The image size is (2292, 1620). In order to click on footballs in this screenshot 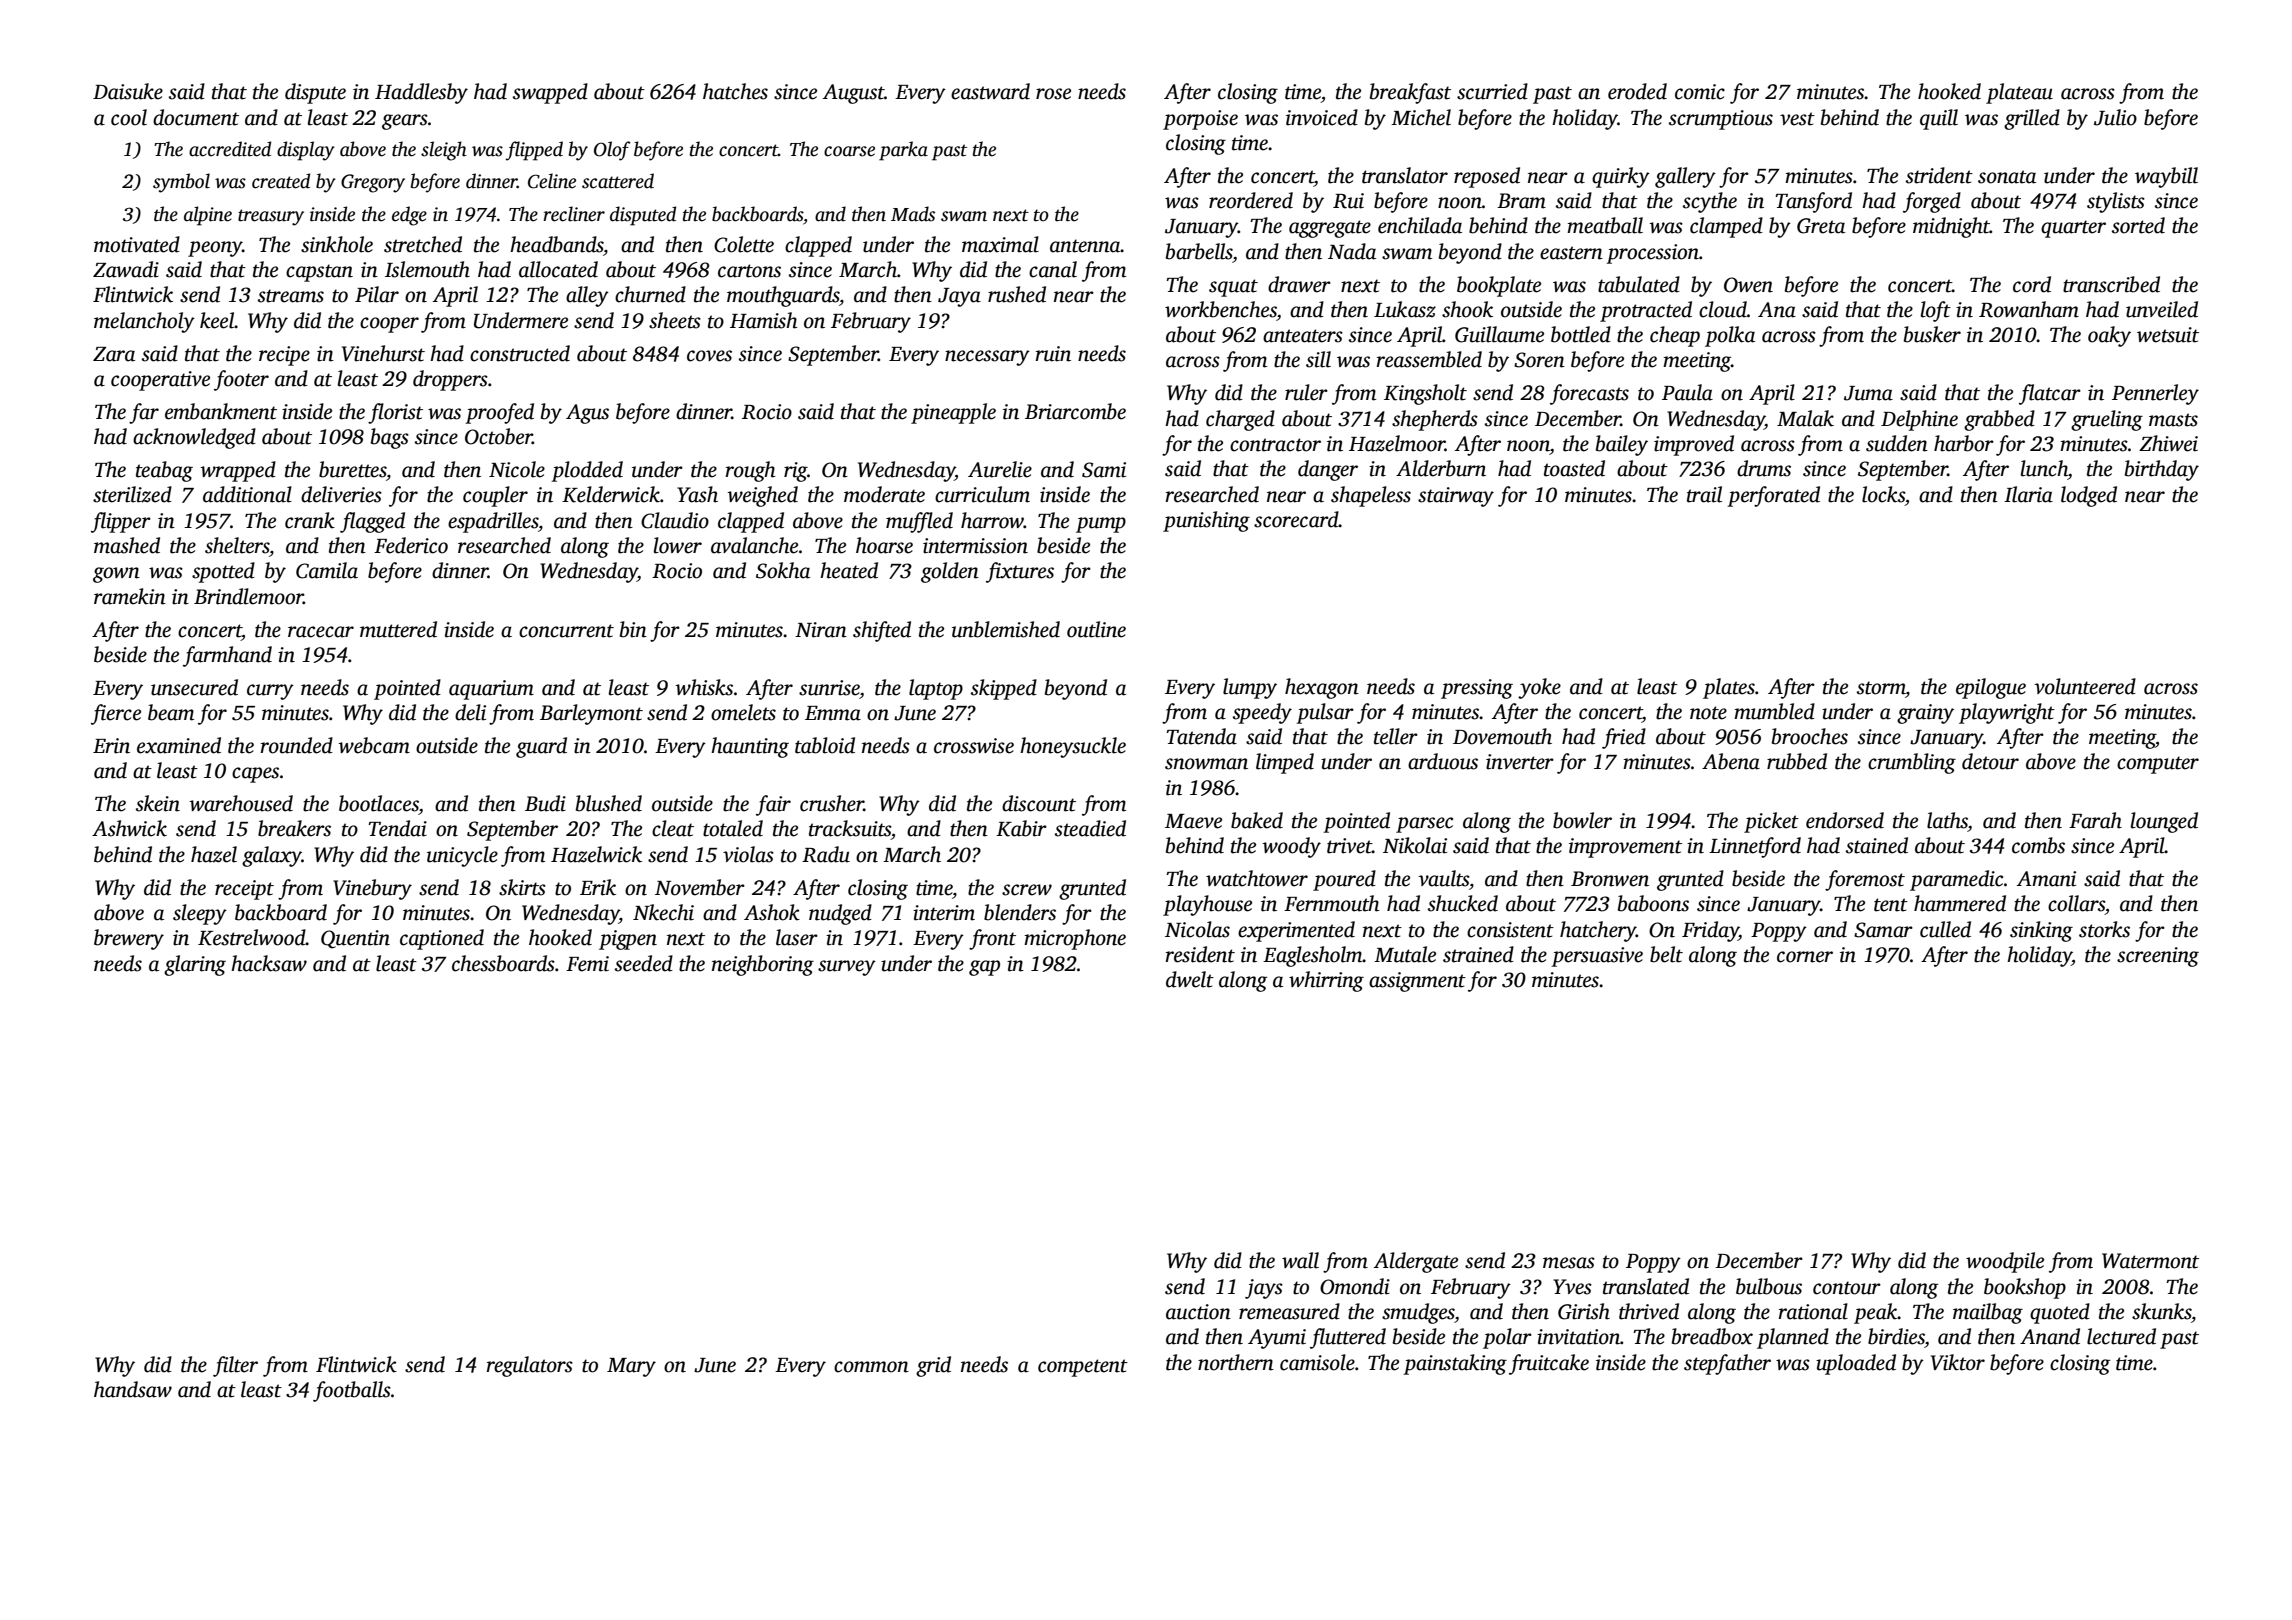, I will do `click(352, 1391)`.
